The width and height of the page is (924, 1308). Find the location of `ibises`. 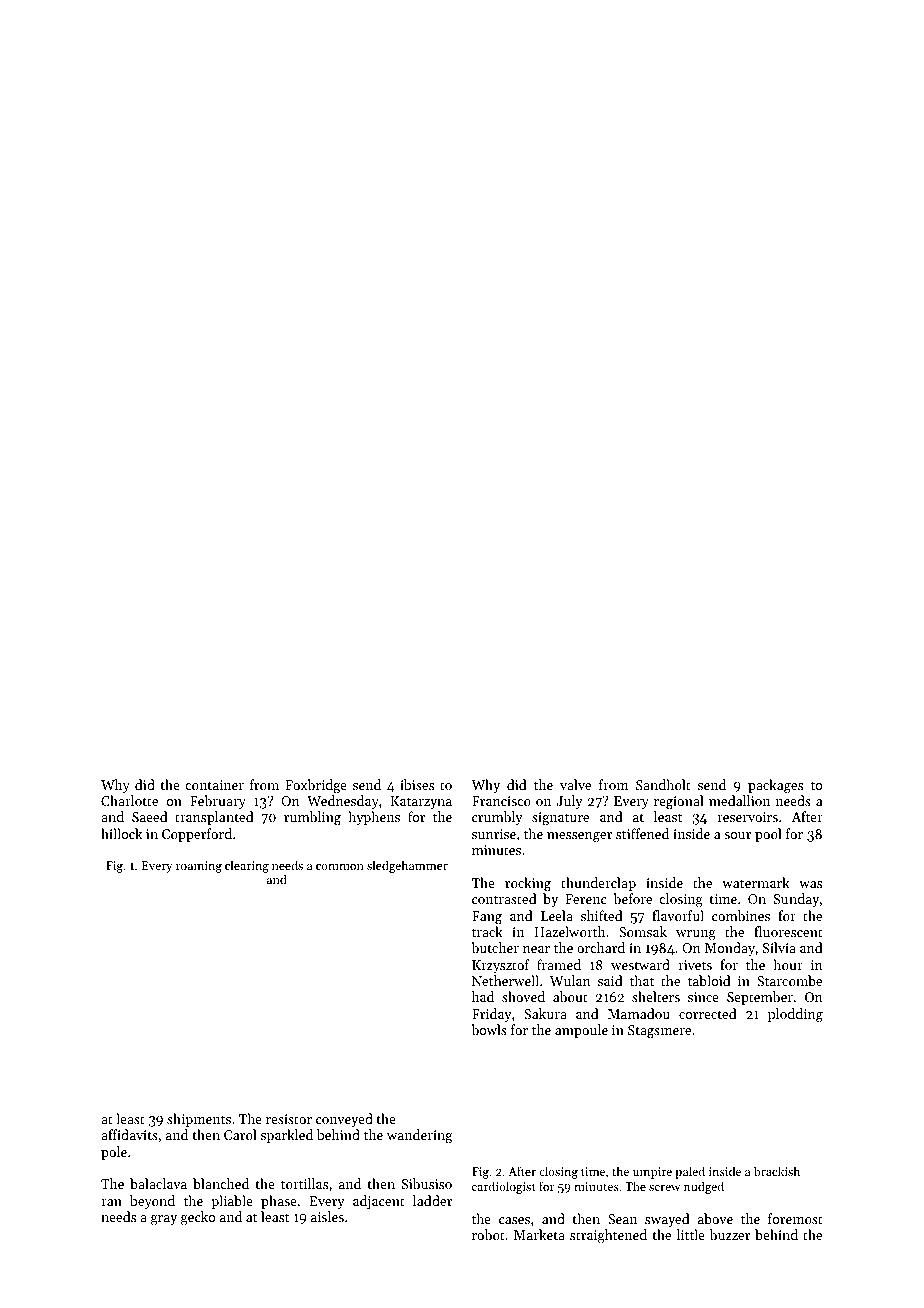

ibises is located at coordinates (417, 784).
